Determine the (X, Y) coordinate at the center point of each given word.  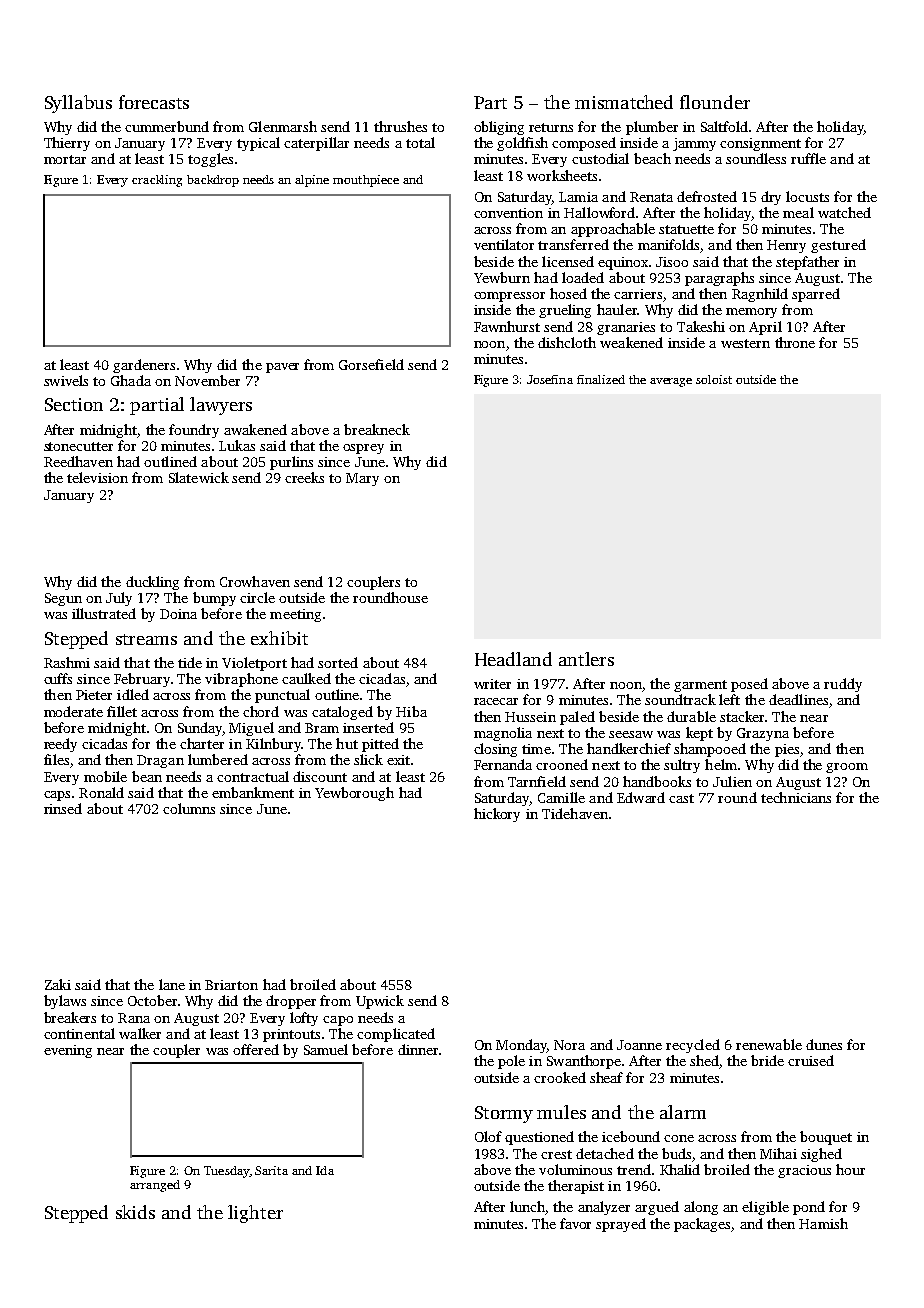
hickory (497, 815)
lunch (527, 1206)
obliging (499, 128)
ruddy (843, 685)
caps (57, 796)
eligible (765, 1208)
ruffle (808, 158)
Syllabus (78, 104)
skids (135, 1212)
